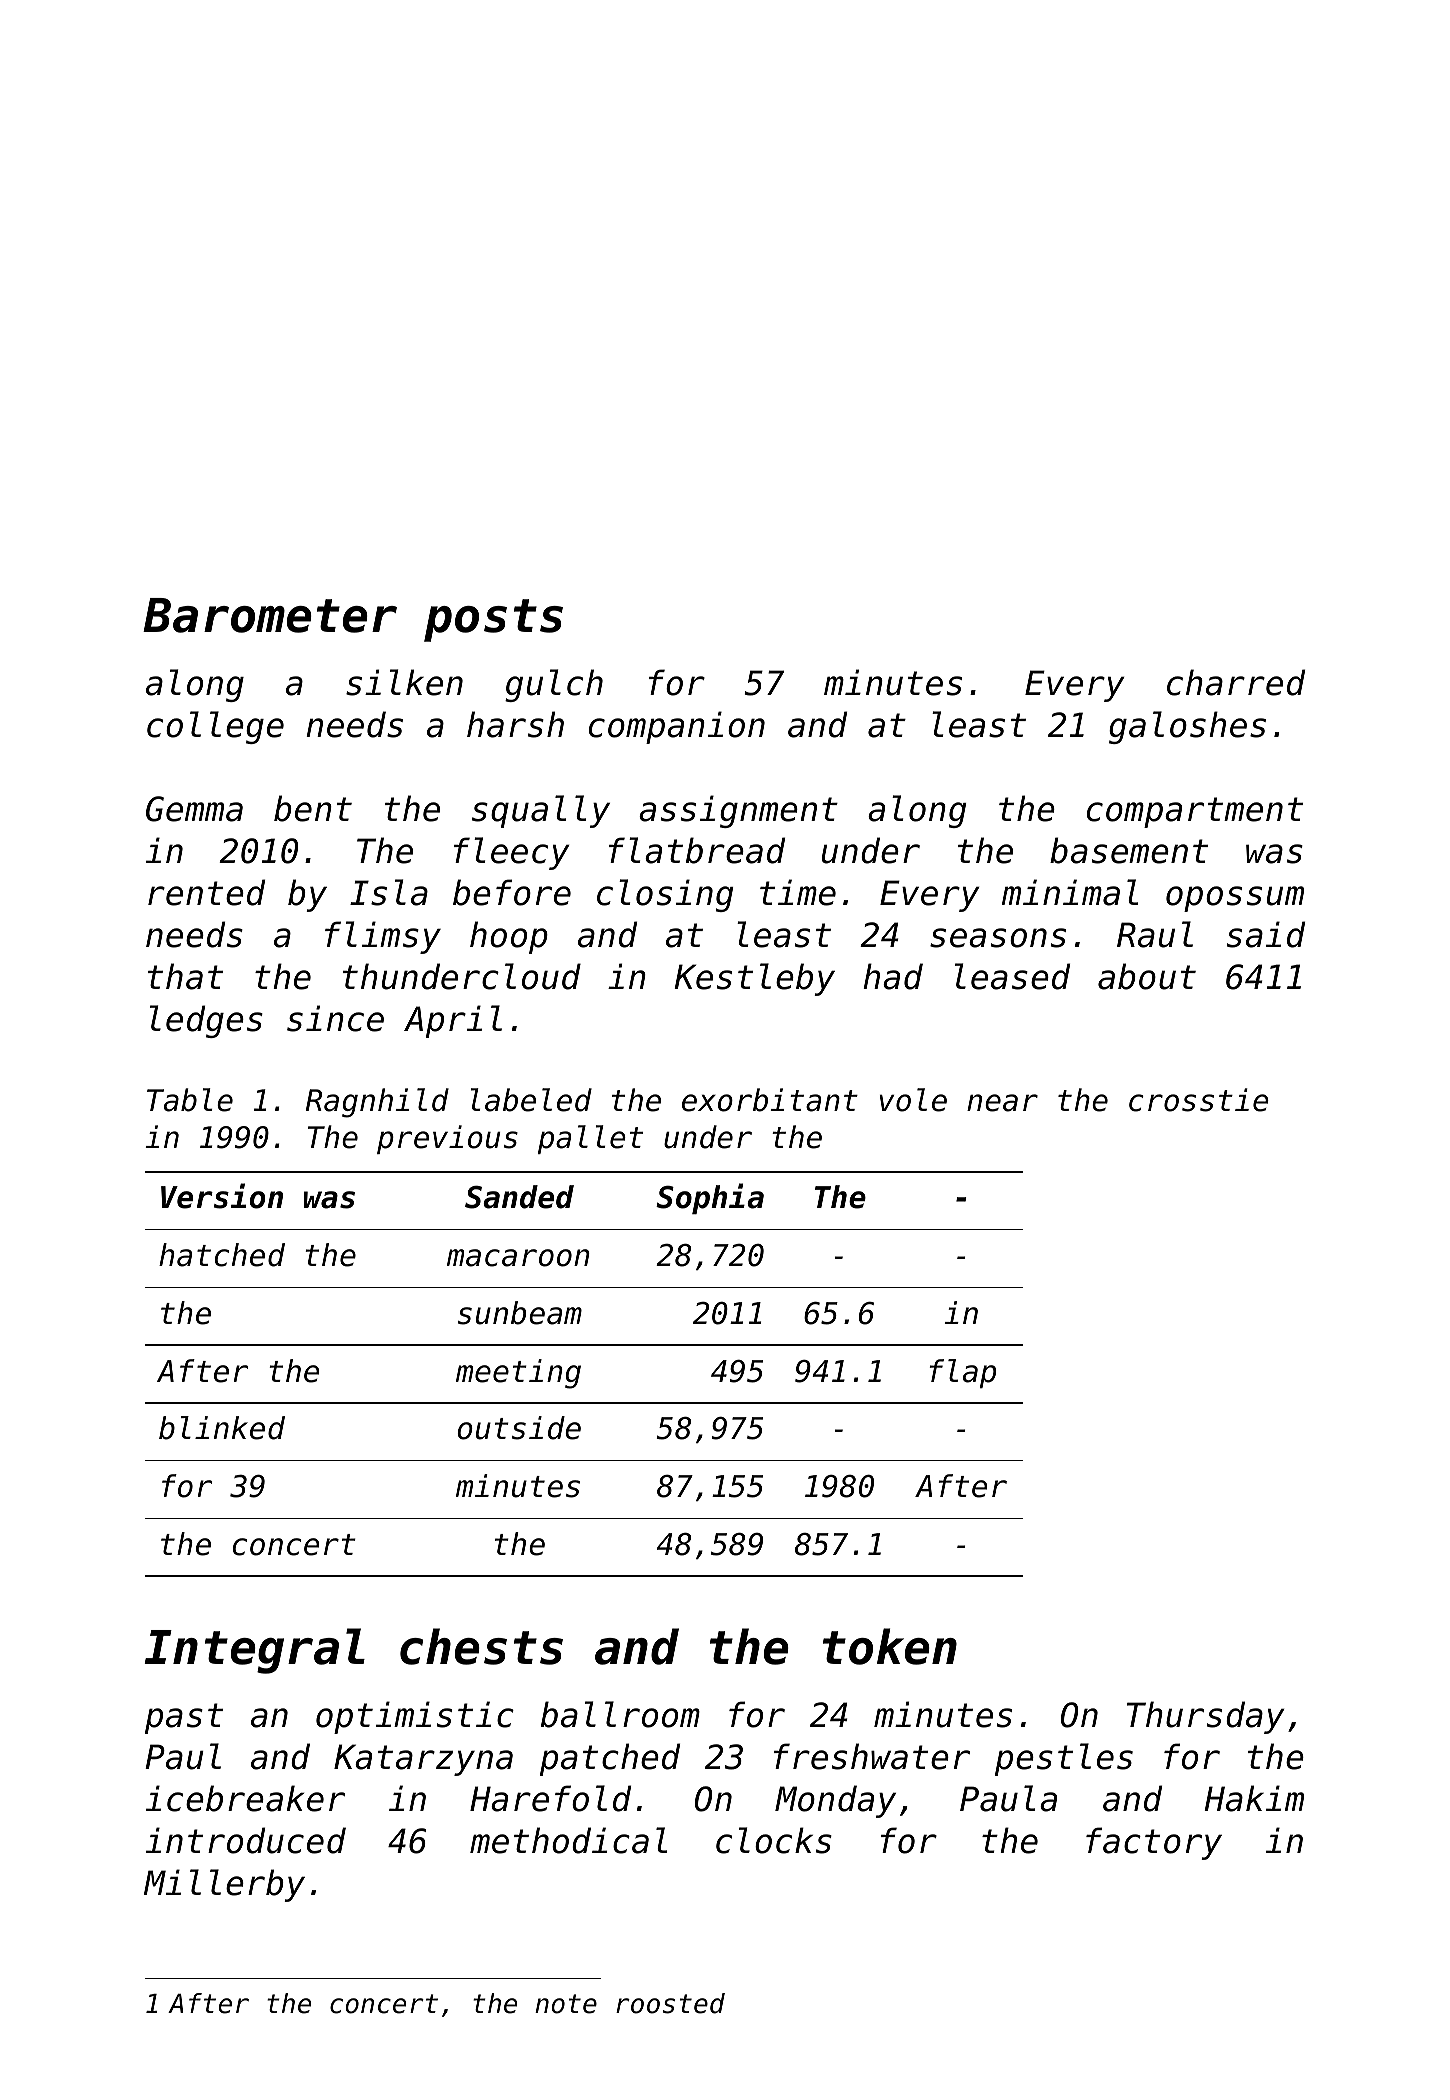 This image has height=2100, width=1450. What do you see at coordinates (509, 937) in the image?
I see `hoop` at bounding box center [509, 937].
